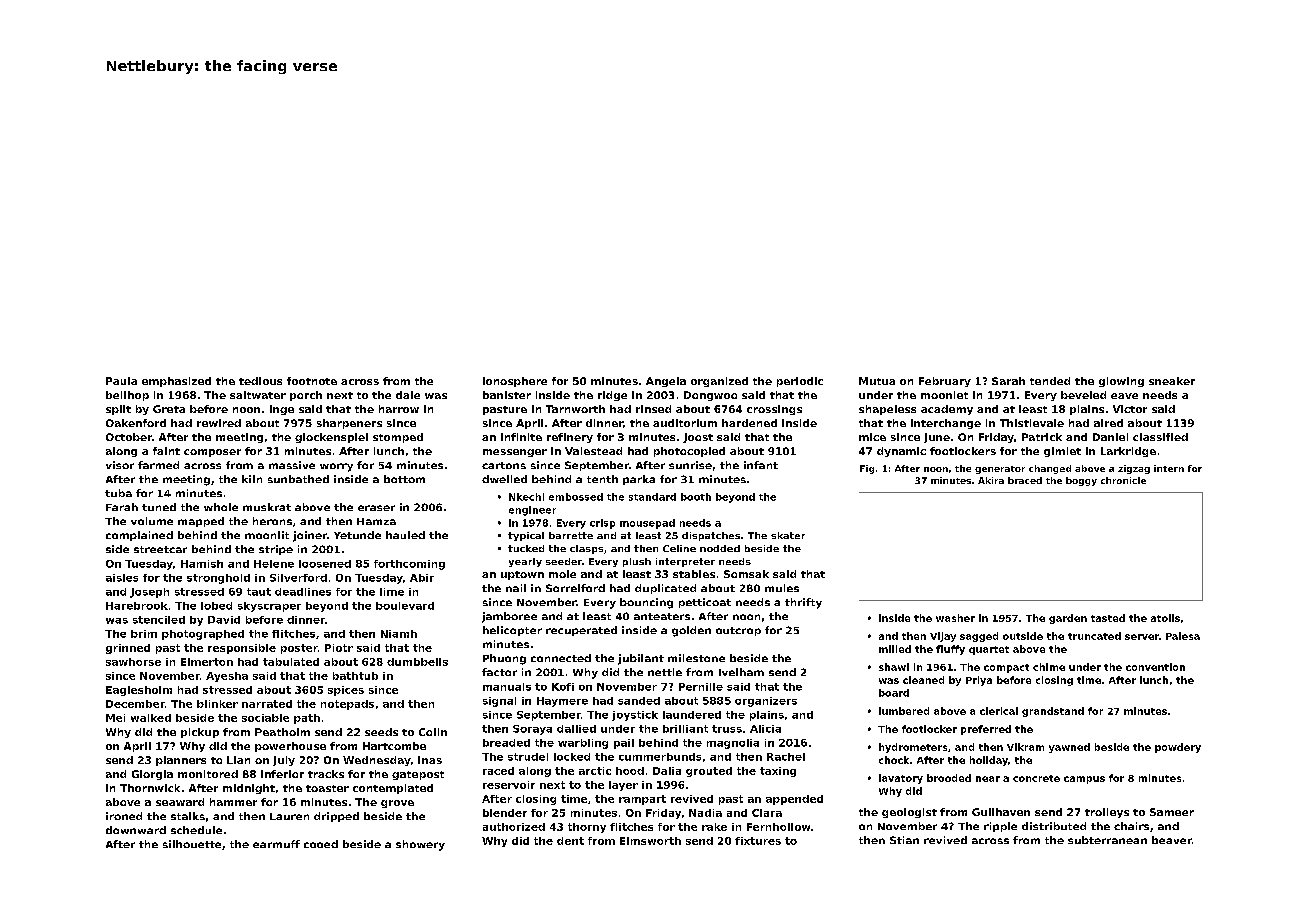 This image has height=924, width=1308. Describe the element at coordinates (224, 620) in the image. I see `David` at that location.
